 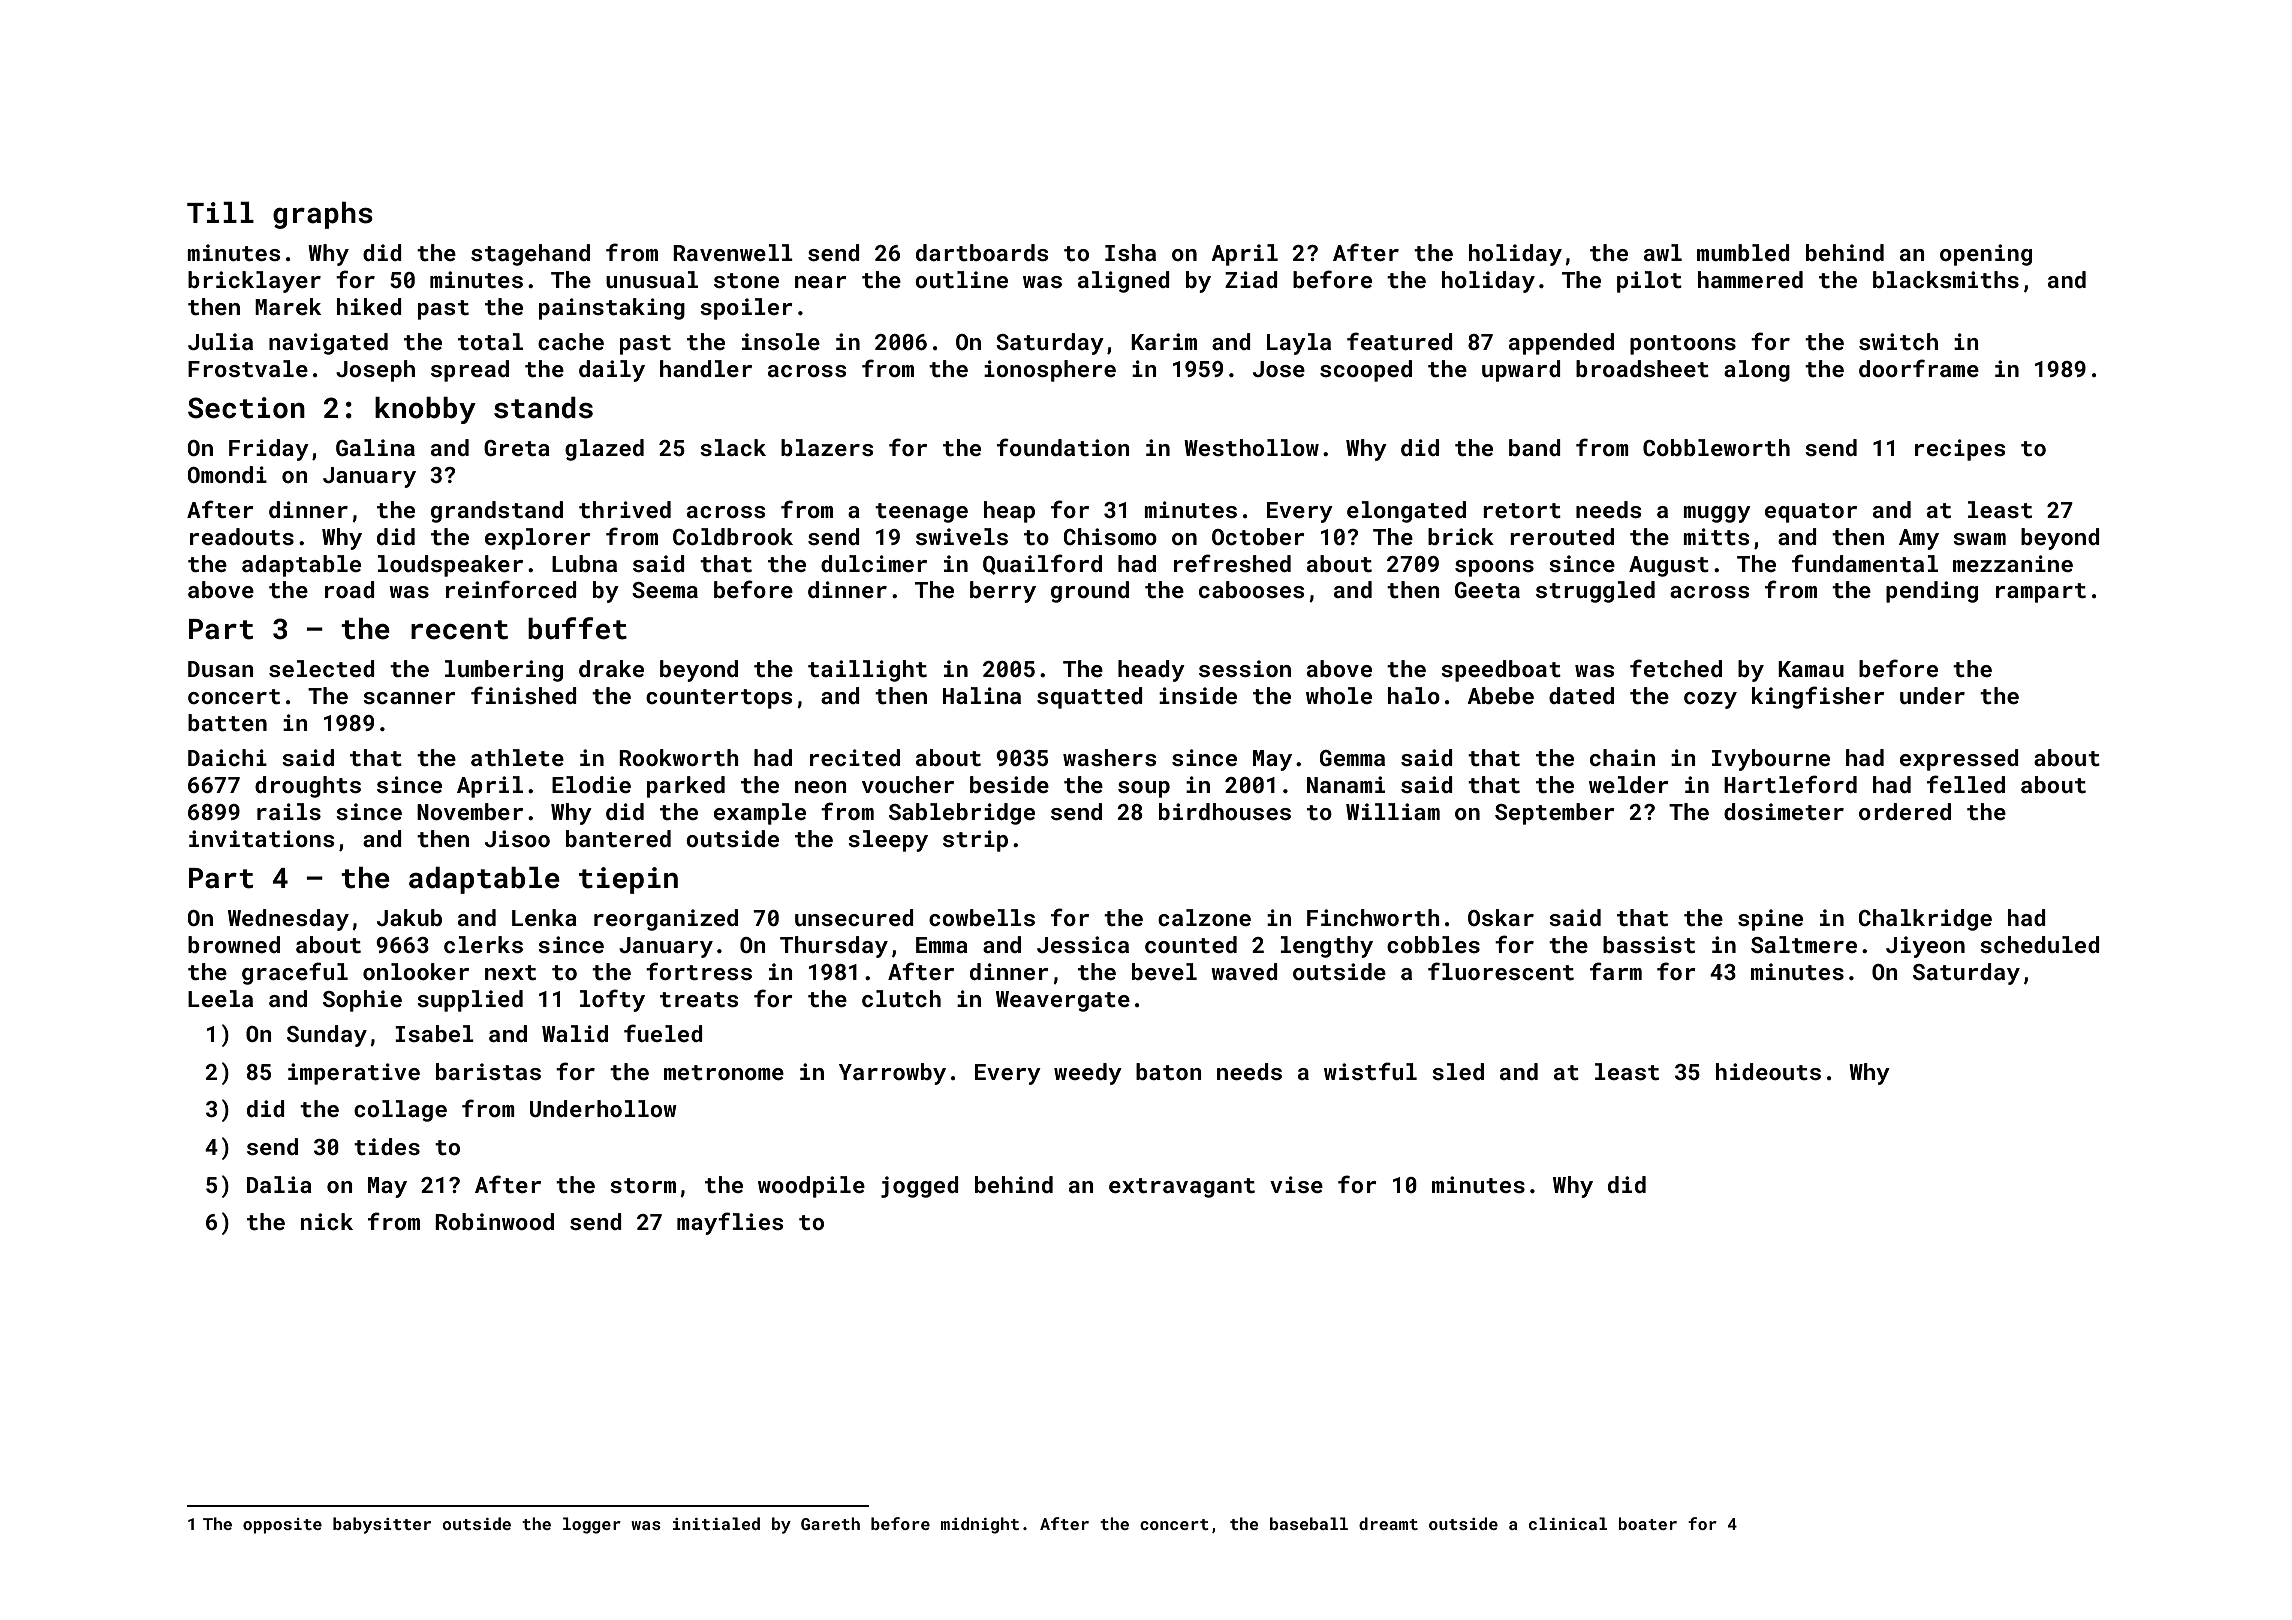 What do you see at coordinates (497, 512) in the page?
I see `grandstand` at bounding box center [497, 512].
